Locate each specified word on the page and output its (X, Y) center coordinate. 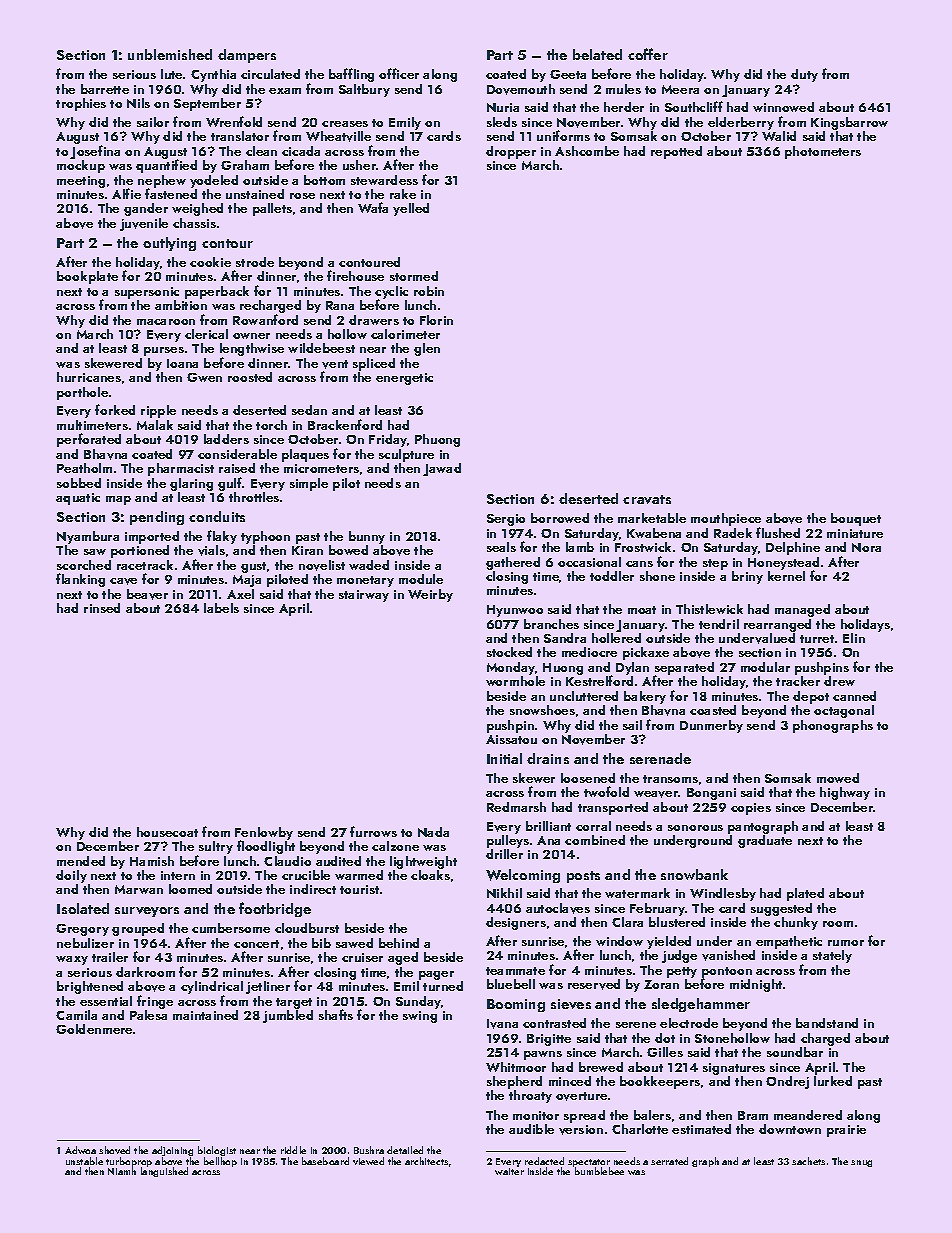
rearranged (777, 625)
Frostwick (643, 547)
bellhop (220, 1162)
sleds (502, 122)
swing (420, 1017)
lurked (833, 1081)
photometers (823, 152)
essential (106, 1001)
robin (429, 291)
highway (845, 793)
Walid (779, 136)
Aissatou (511, 739)
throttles (254, 497)
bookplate (87, 277)
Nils (138, 103)
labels (221, 608)
